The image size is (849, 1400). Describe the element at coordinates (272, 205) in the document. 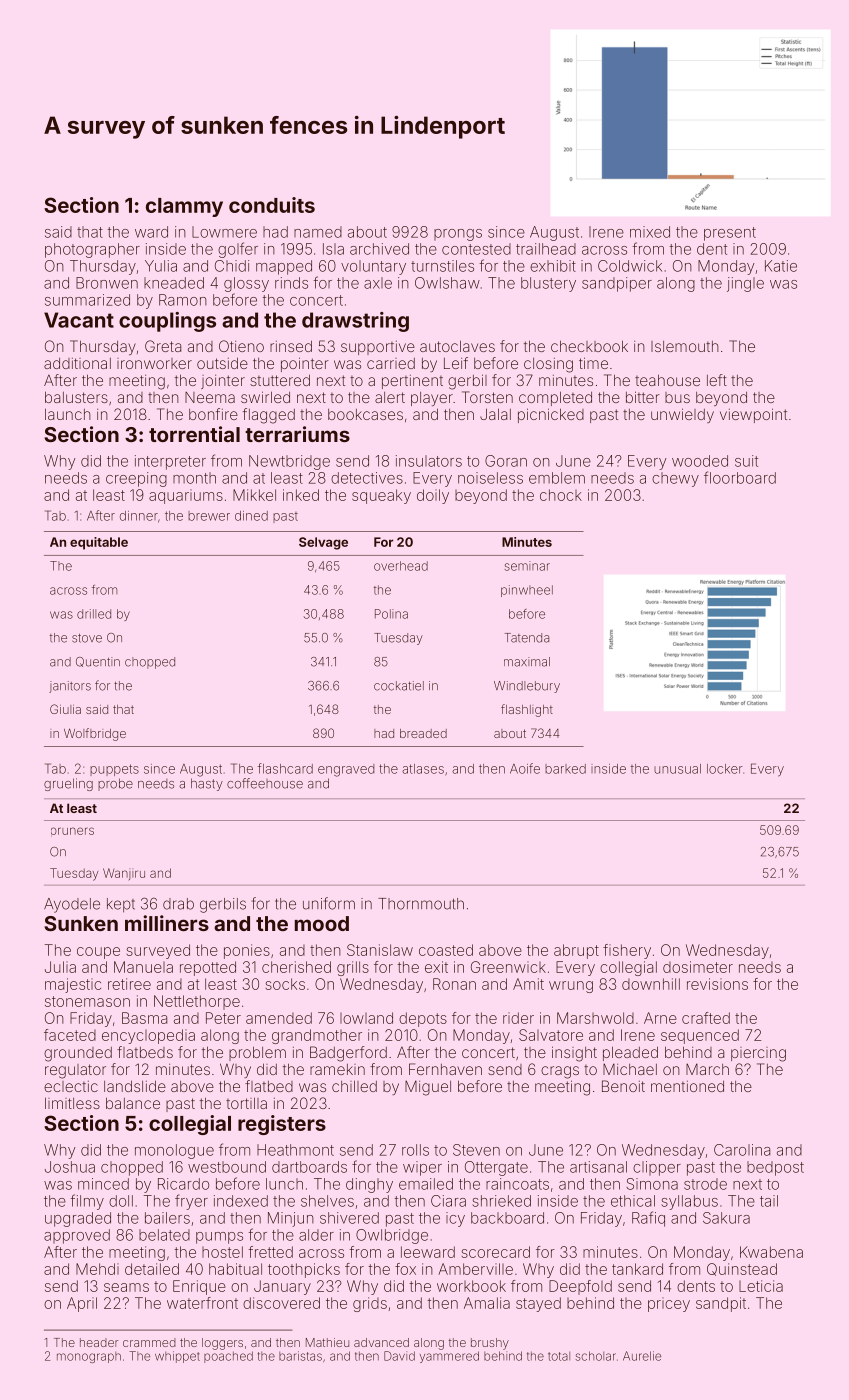

I see `conduits` at that location.
